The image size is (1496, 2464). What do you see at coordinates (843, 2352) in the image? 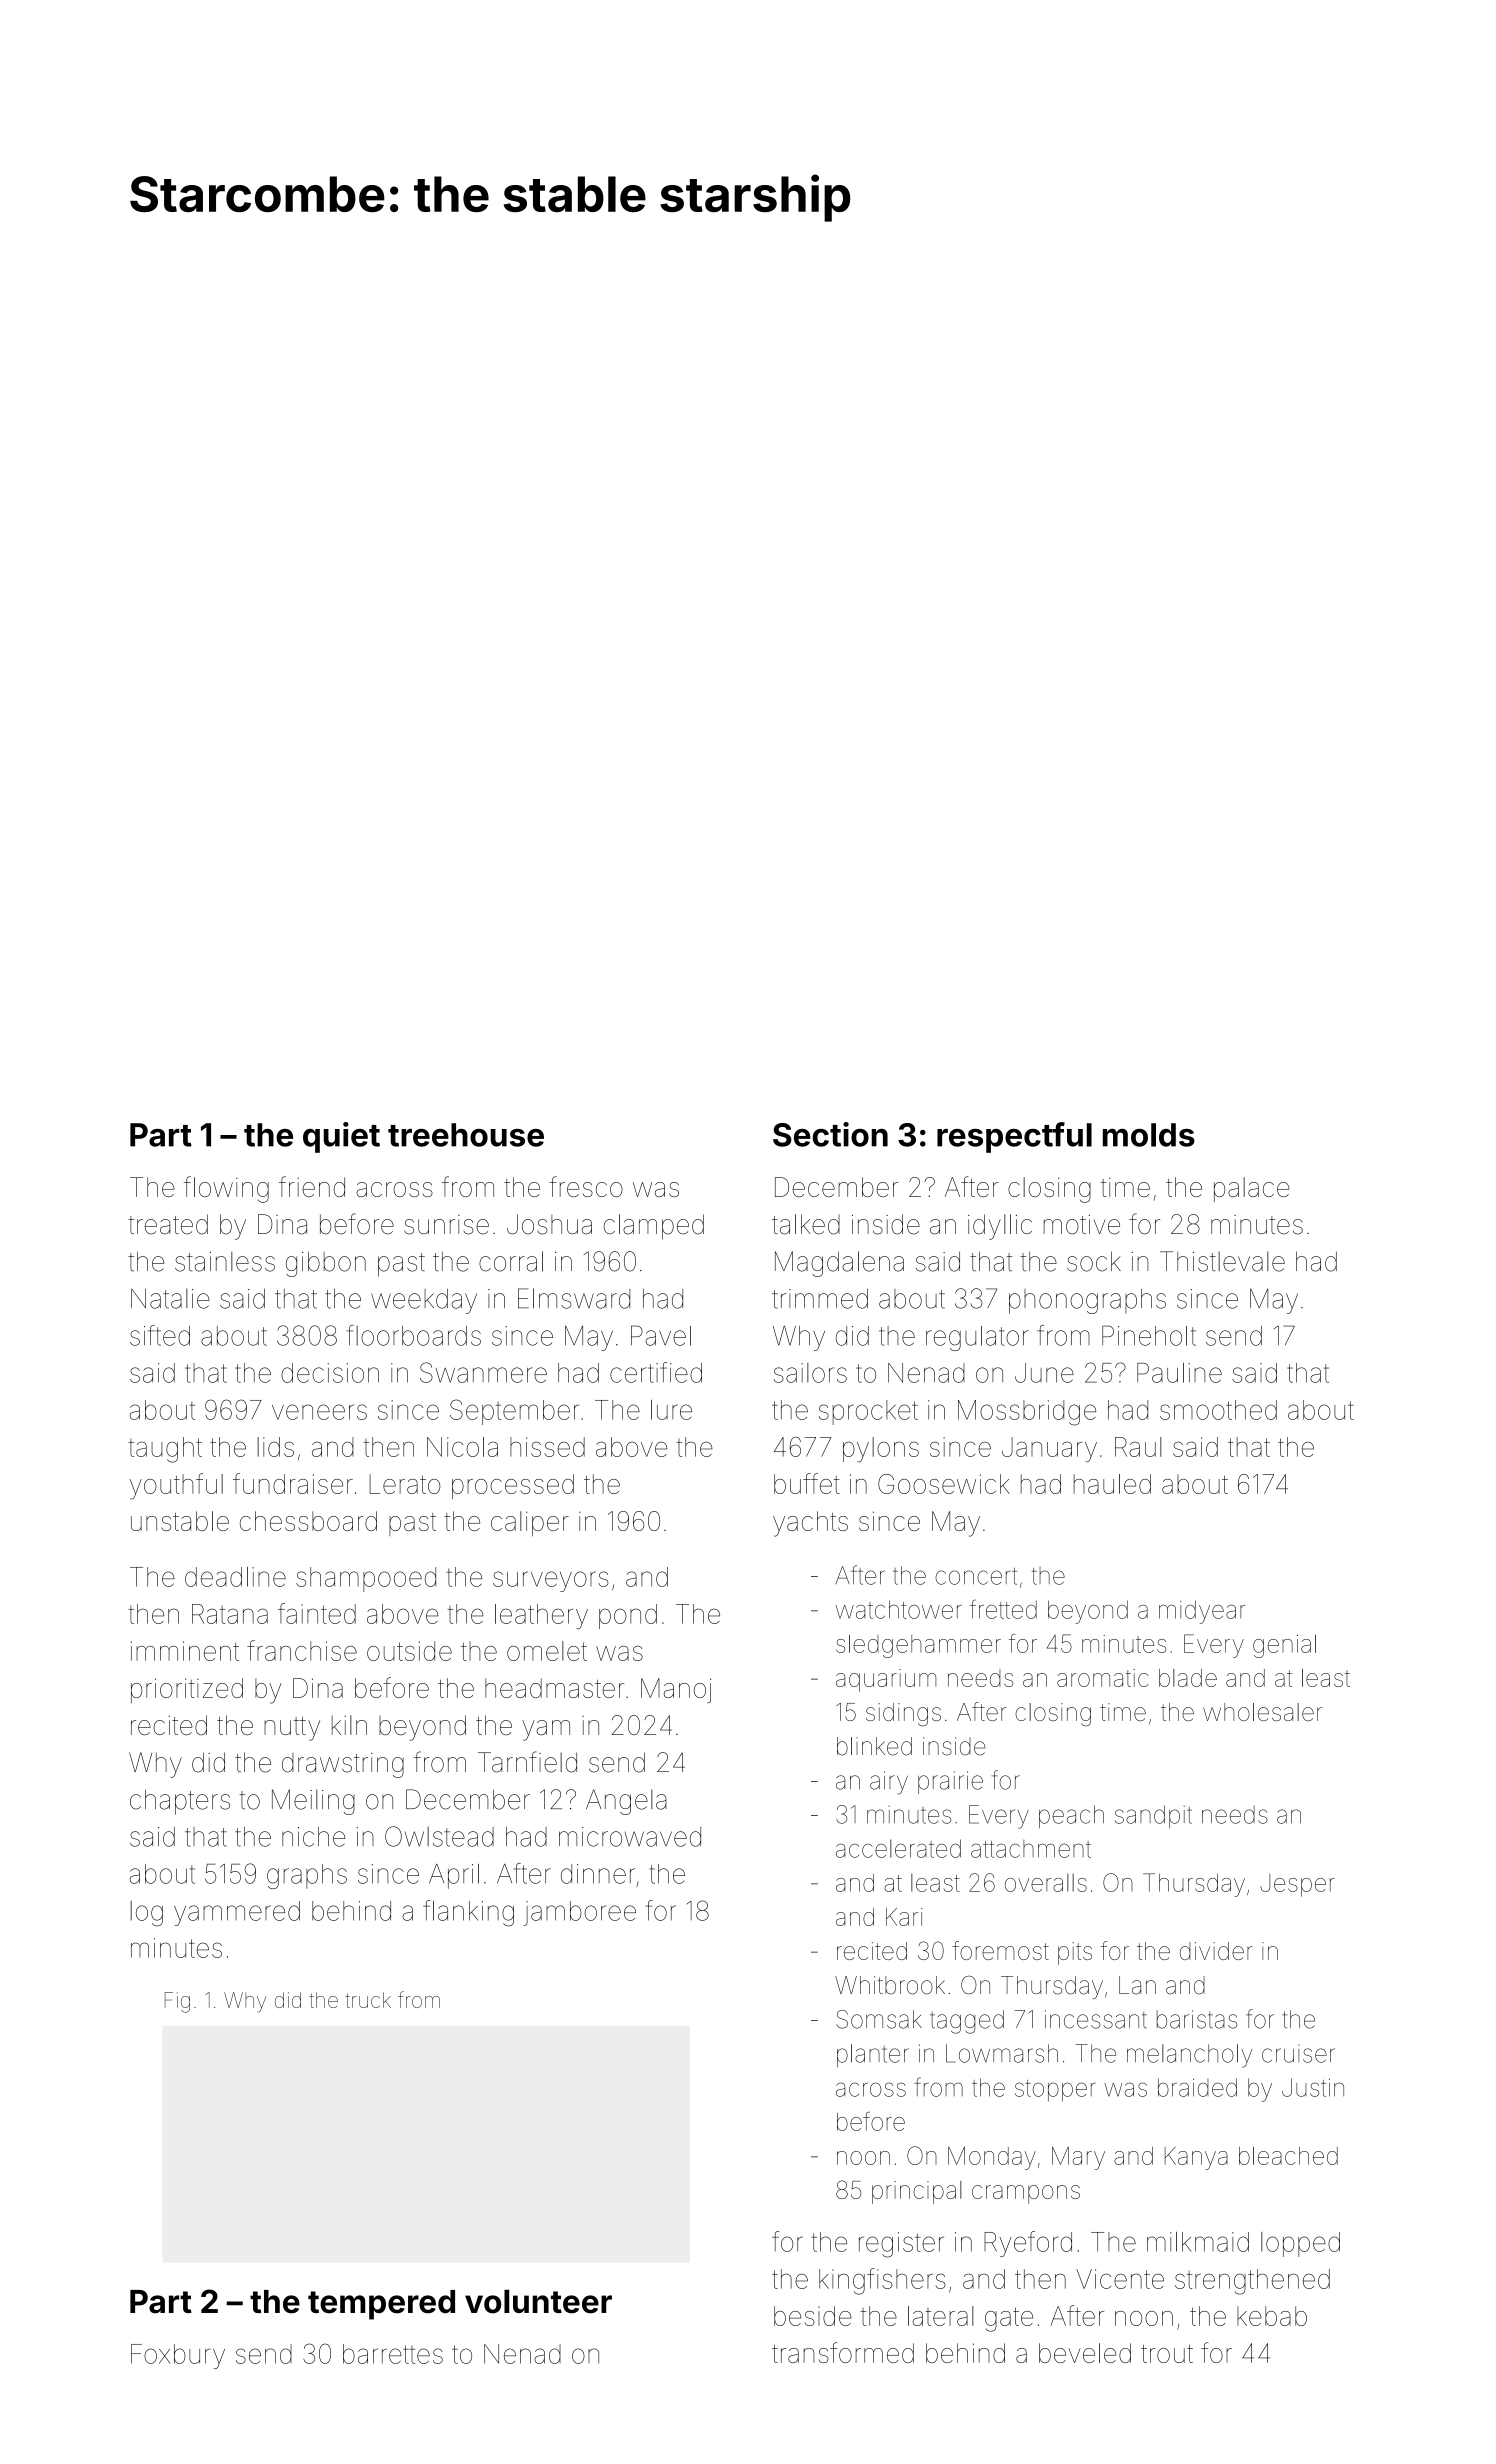
I see `transformed` at bounding box center [843, 2352].
